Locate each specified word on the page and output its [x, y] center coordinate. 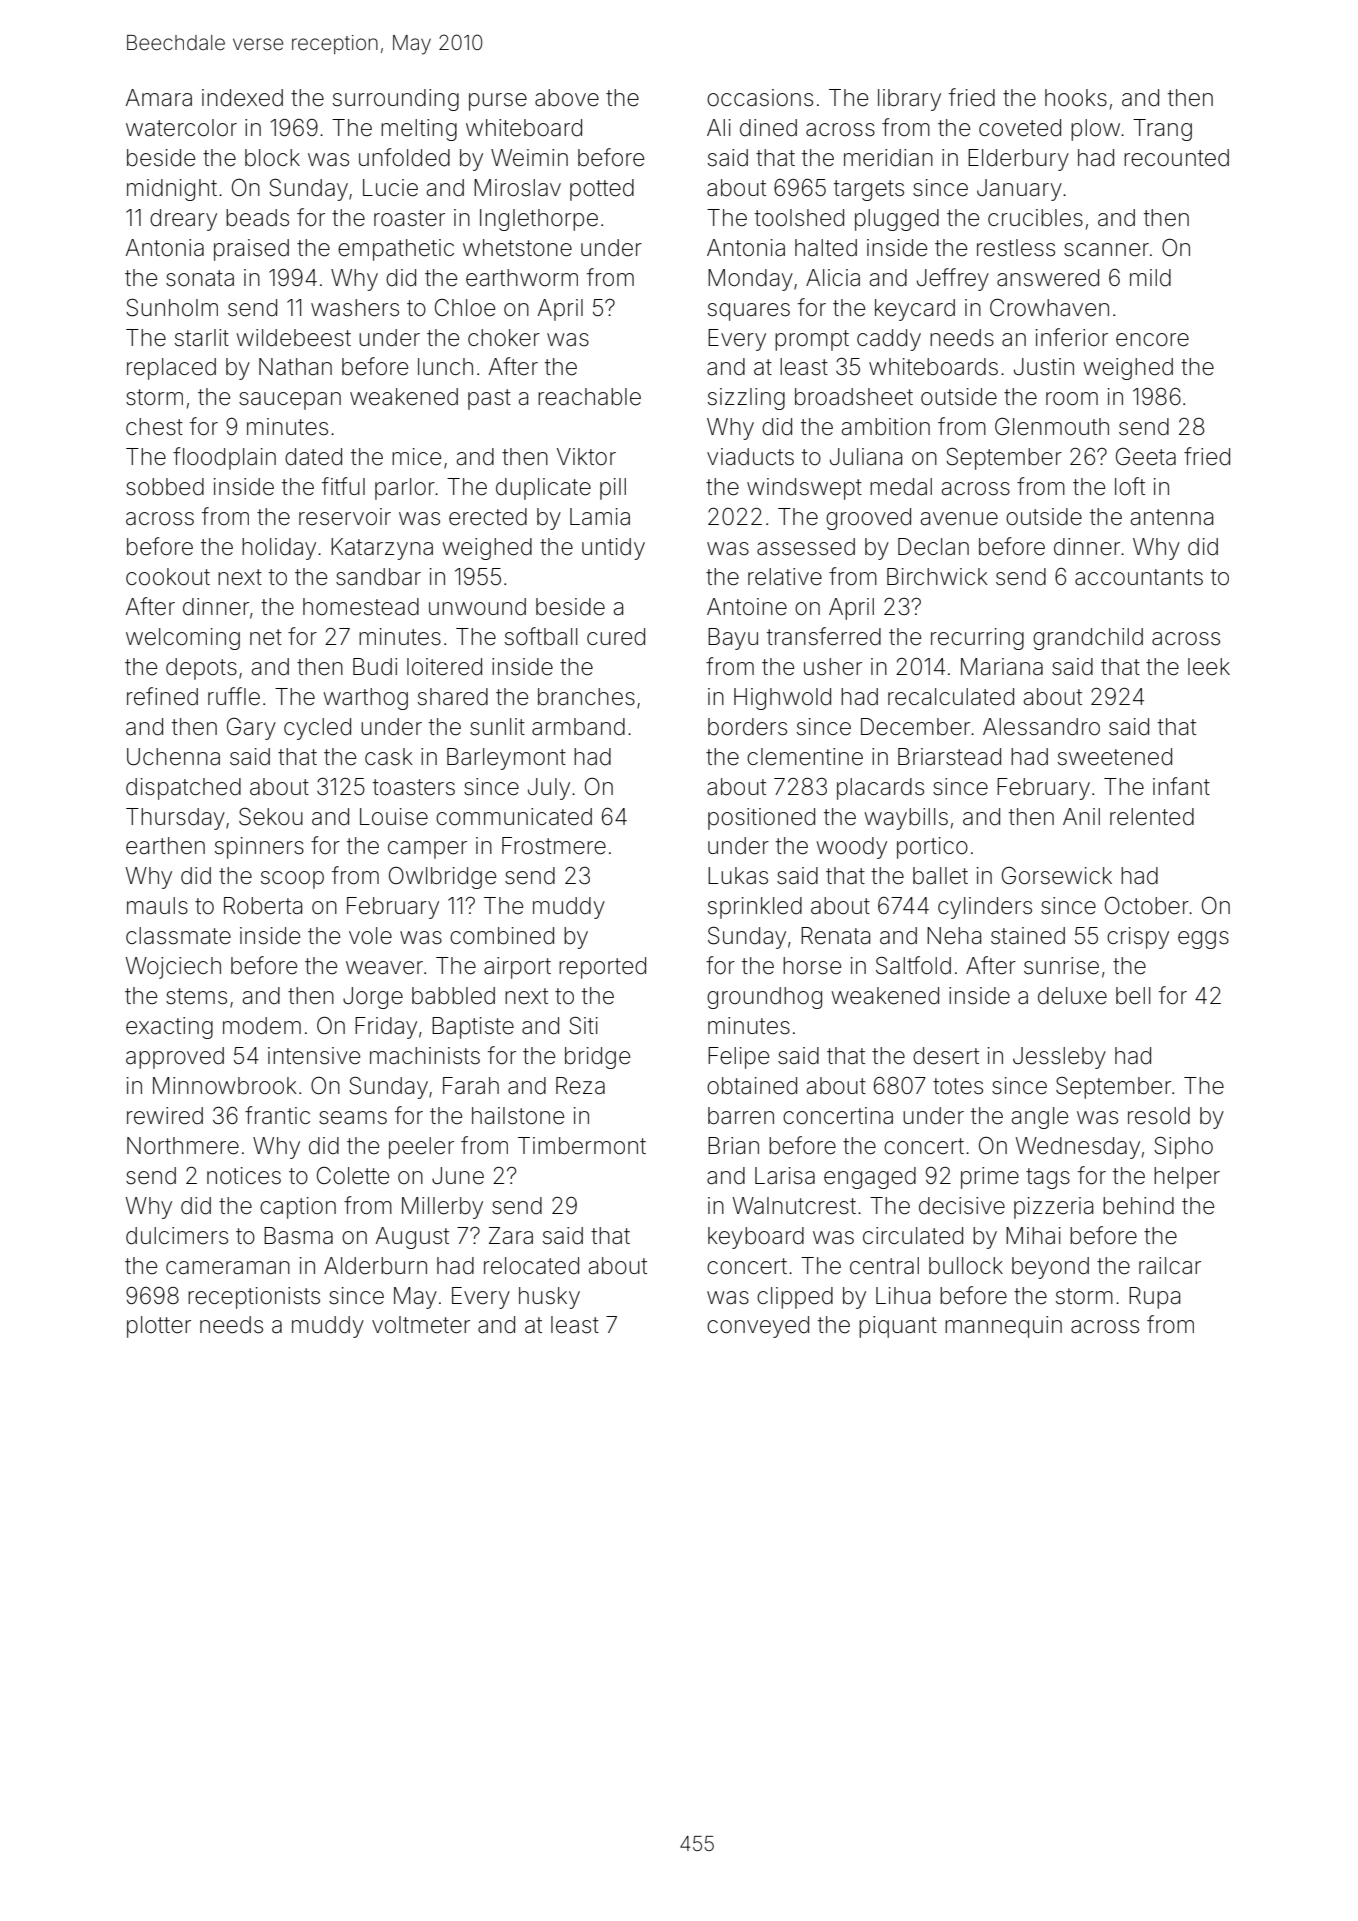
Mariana [1002, 667]
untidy [613, 549]
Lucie [390, 188]
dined [768, 128]
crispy [1138, 938]
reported [602, 968]
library [909, 100]
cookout [168, 577]
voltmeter [421, 1325]
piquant [898, 1327]
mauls [157, 906]
